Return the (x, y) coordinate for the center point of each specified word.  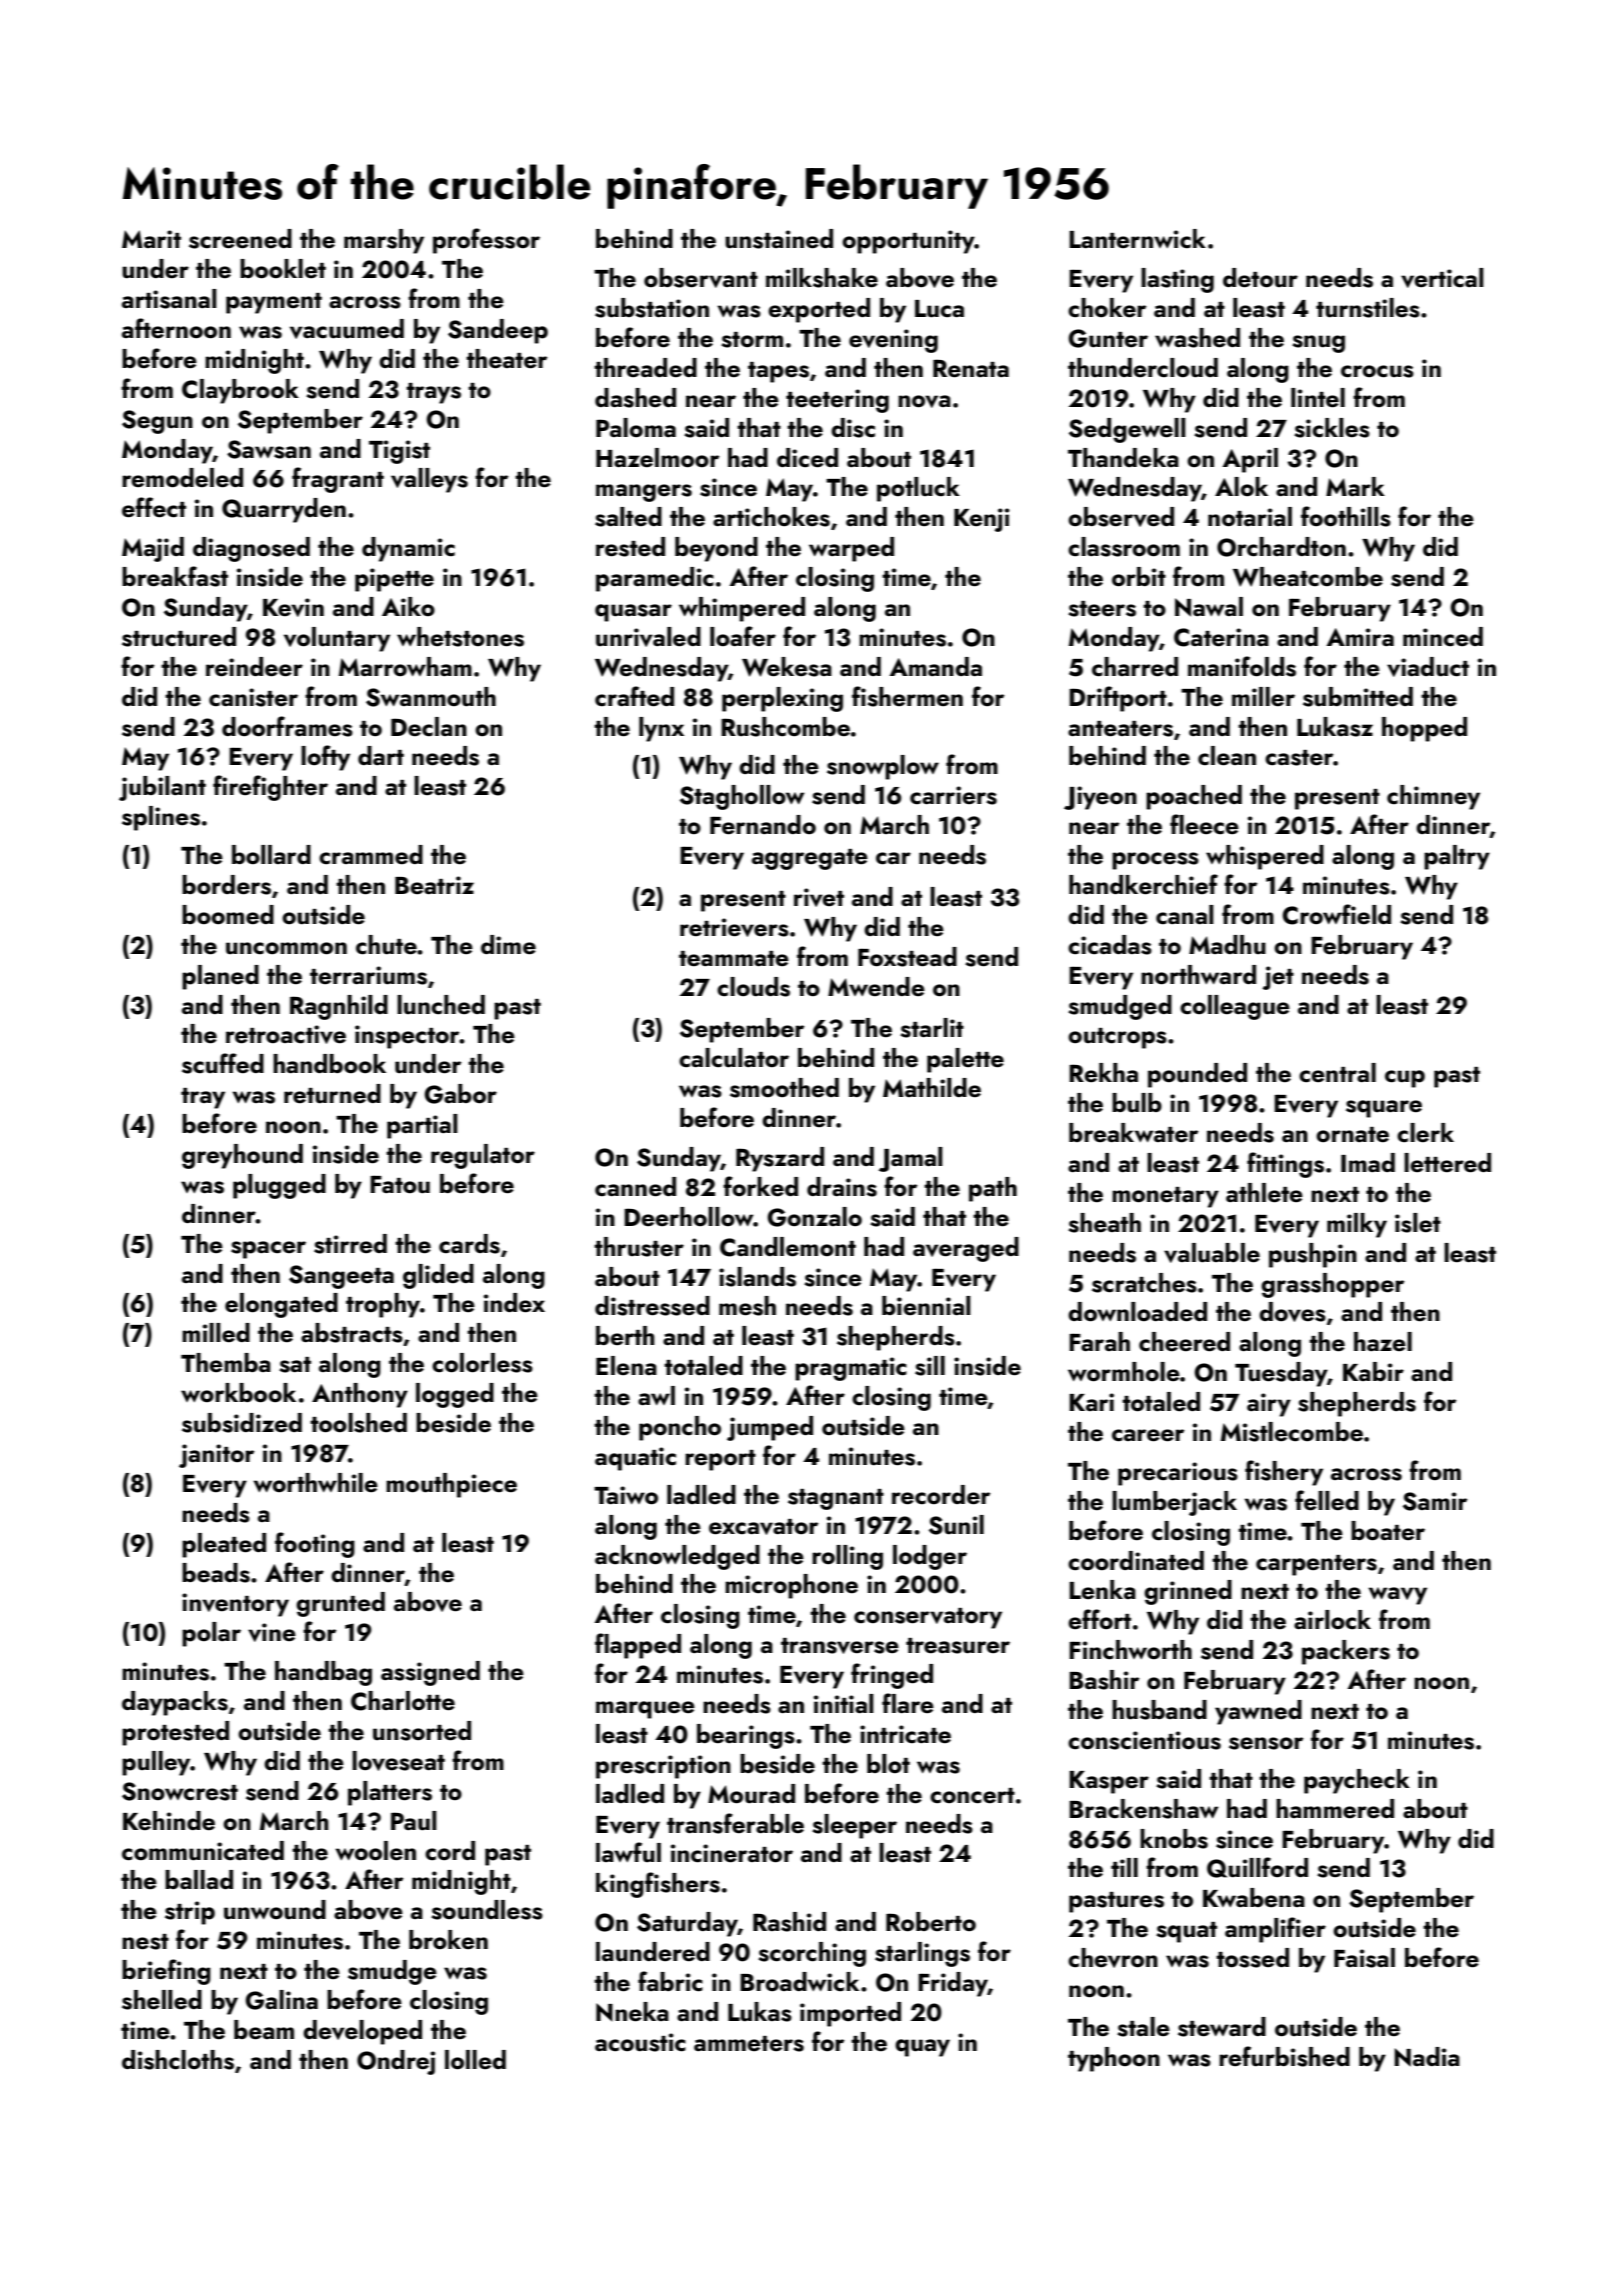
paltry (1457, 857)
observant (701, 278)
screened (240, 239)
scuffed (223, 1063)
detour (1260, 278)
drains (842, 1187)
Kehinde (169, 1821)
